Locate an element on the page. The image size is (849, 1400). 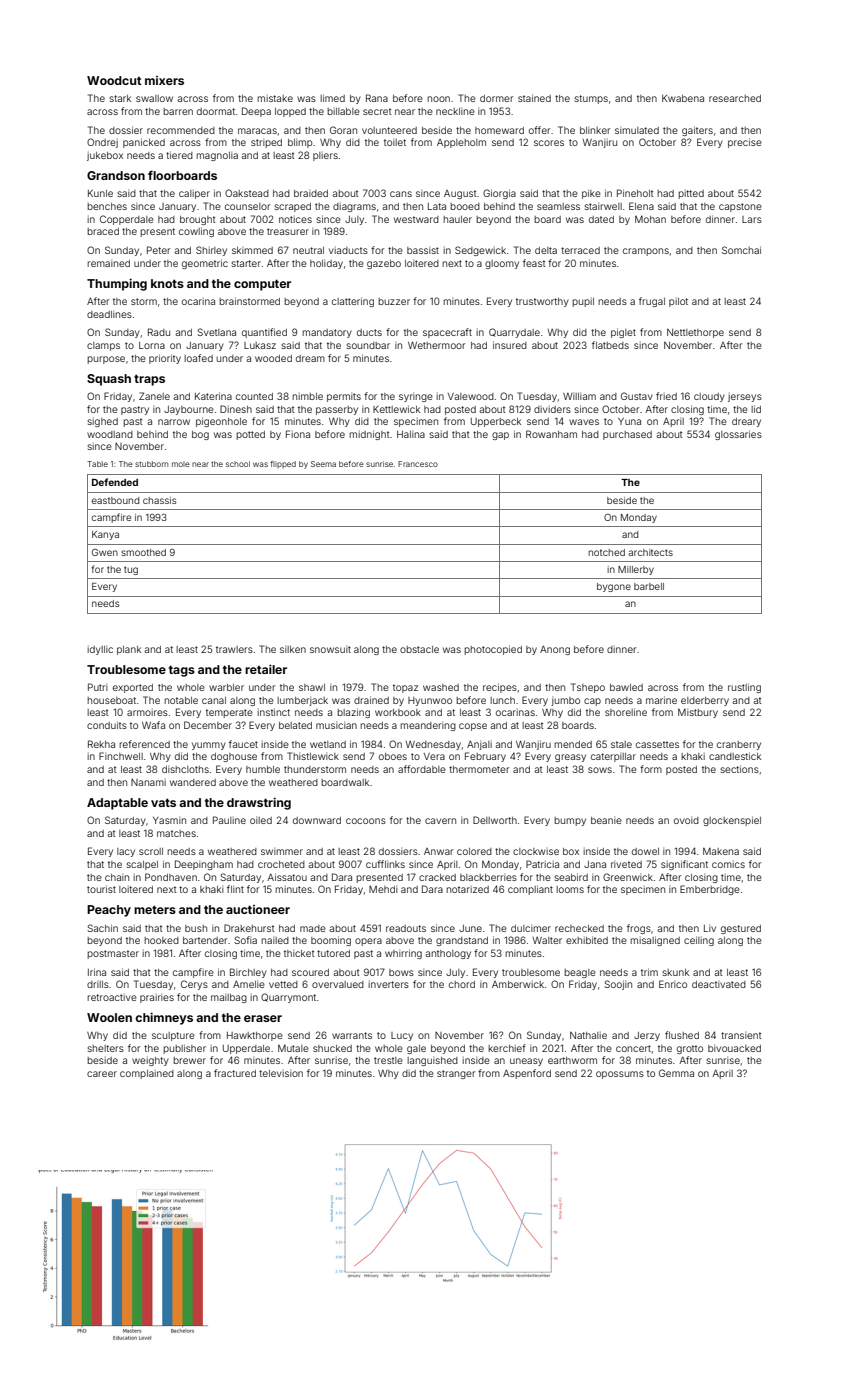
holiday is located at coordinates (326, 264).
